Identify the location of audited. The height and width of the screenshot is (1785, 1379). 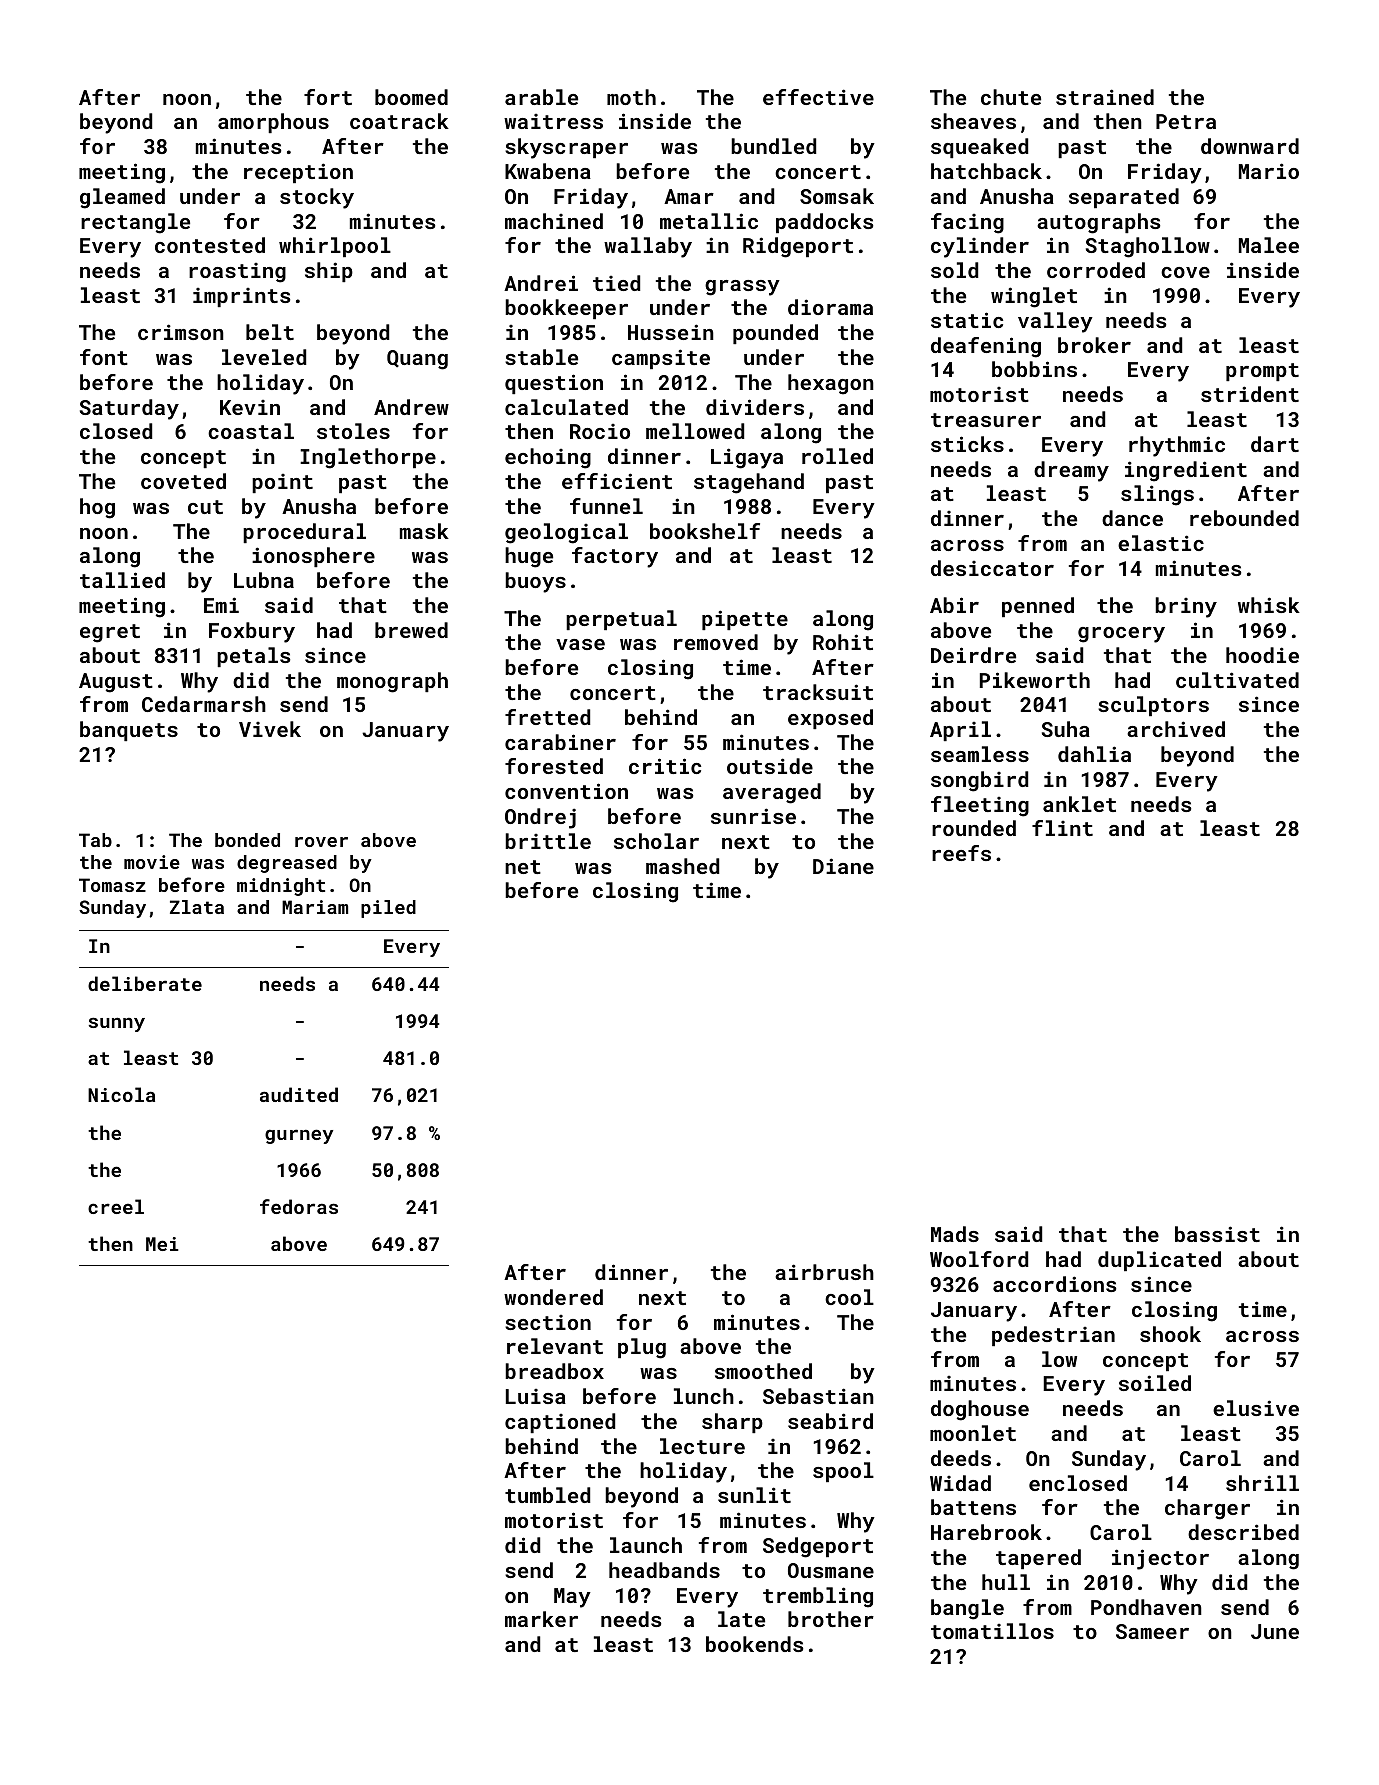
(299, 1094).
